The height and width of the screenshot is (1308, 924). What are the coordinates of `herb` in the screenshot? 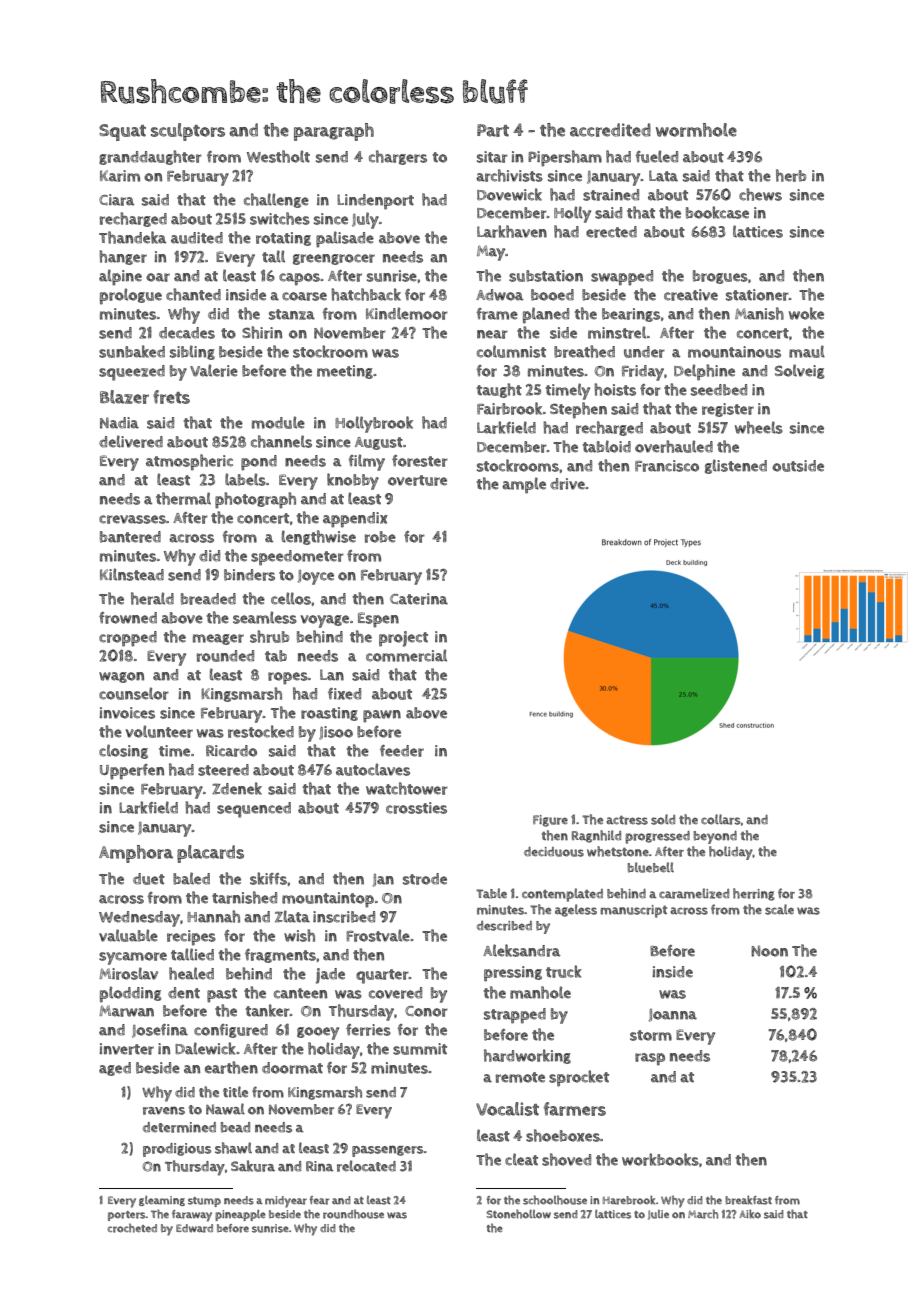 It's located at (791, 175).
